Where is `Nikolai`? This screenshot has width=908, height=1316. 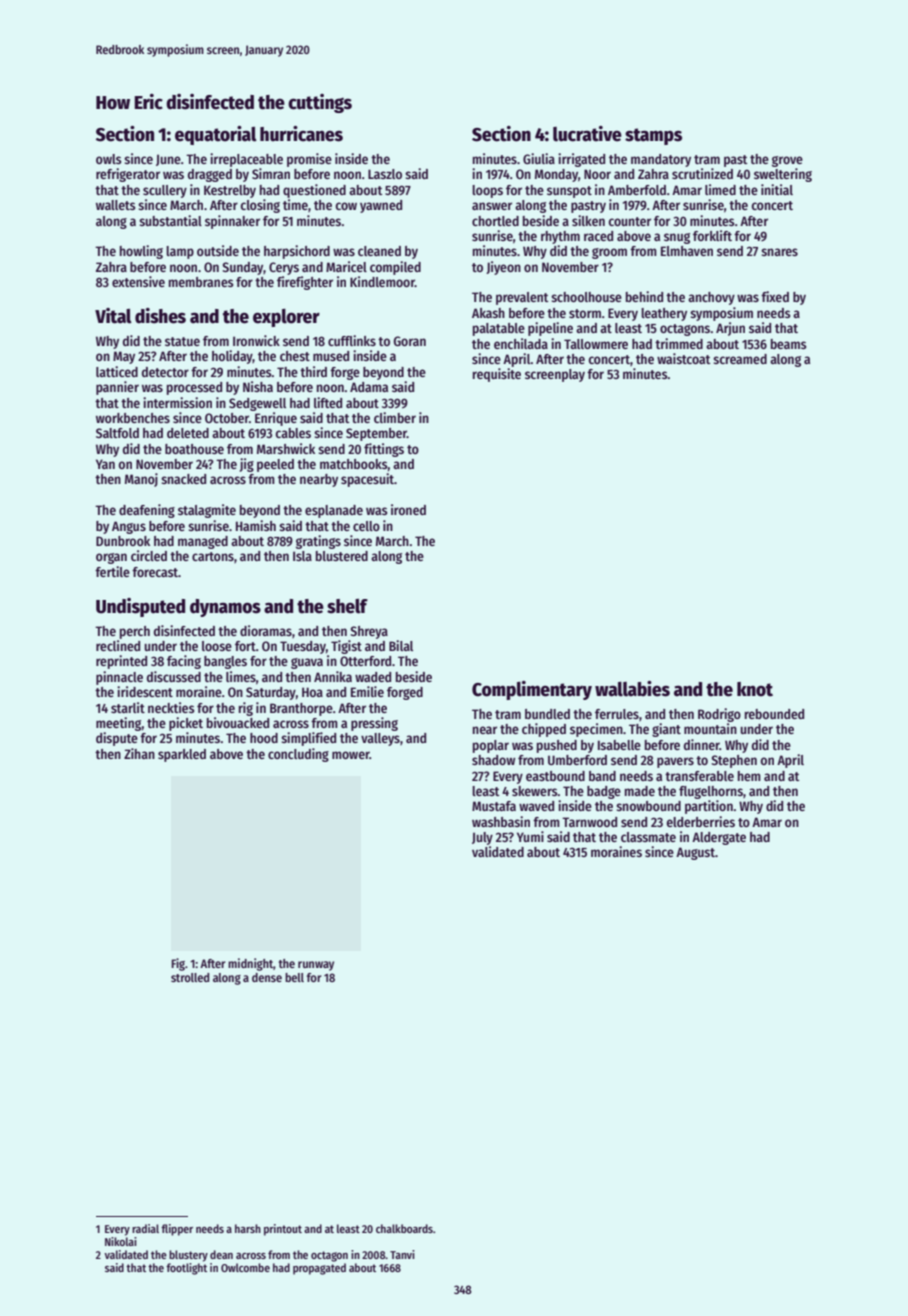 Nikolai is located at coordinates (121, 1241).
